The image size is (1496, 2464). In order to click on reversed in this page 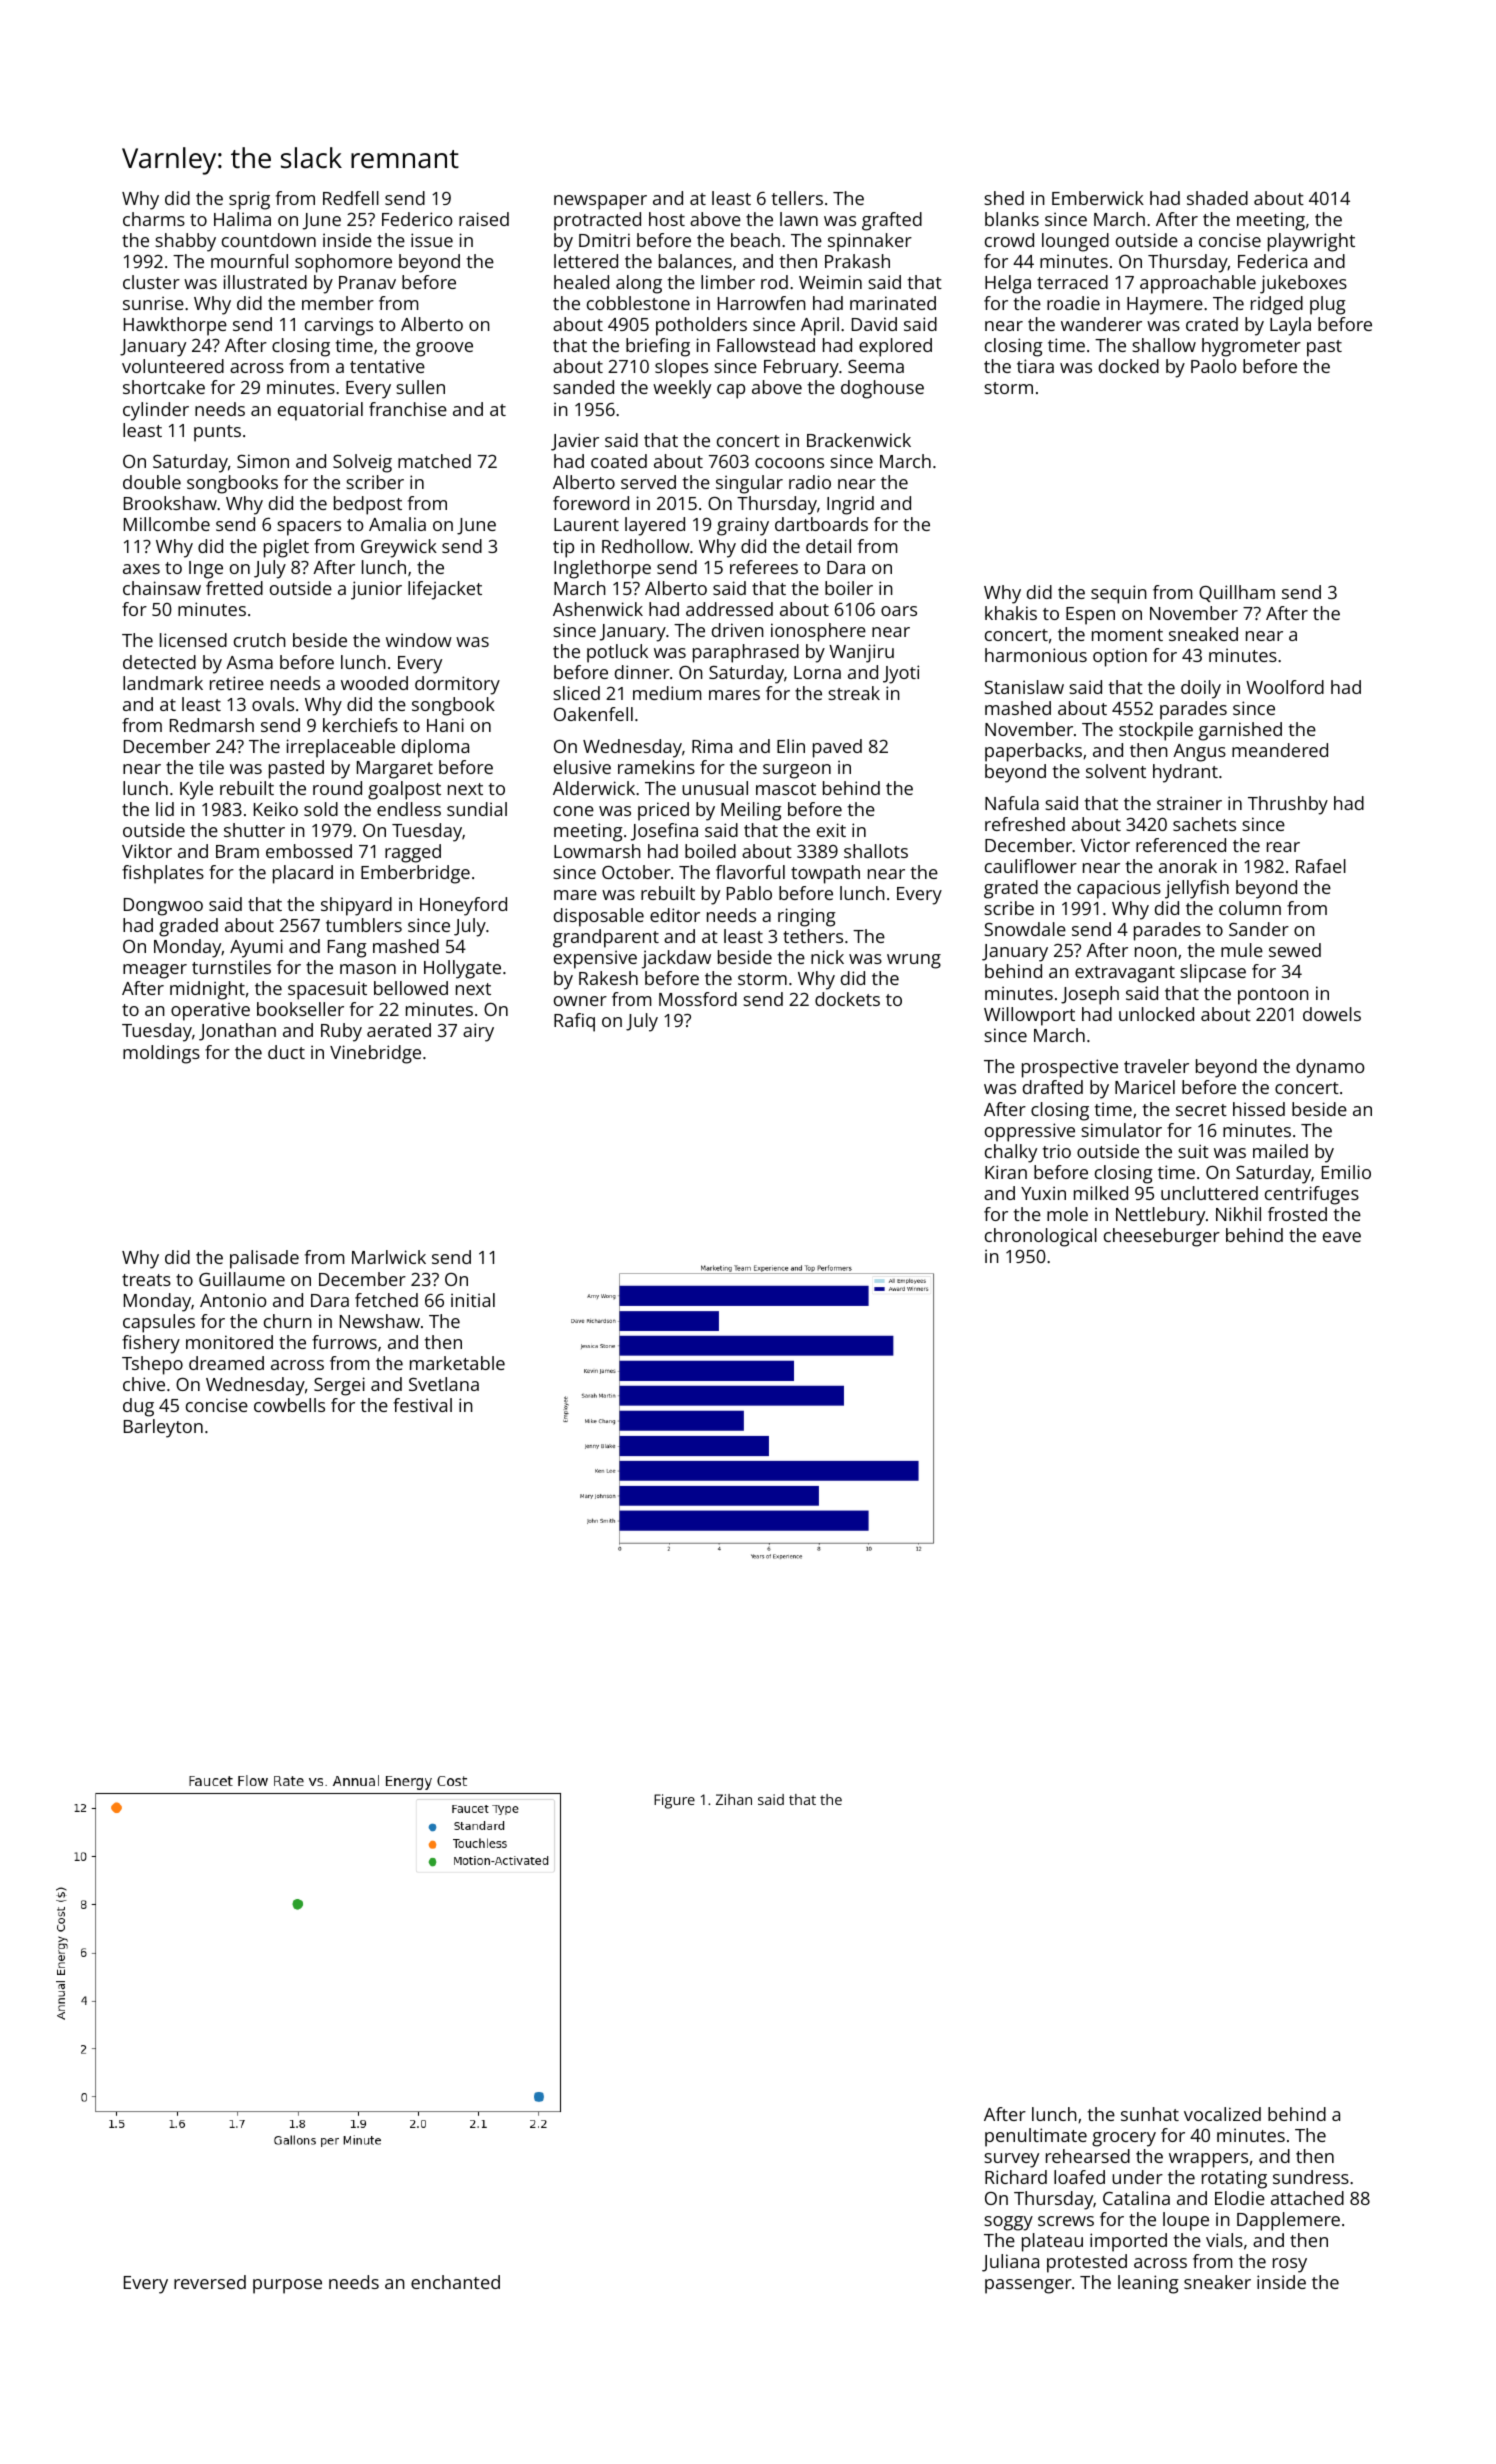, I will do `click(210, 2282)`.
